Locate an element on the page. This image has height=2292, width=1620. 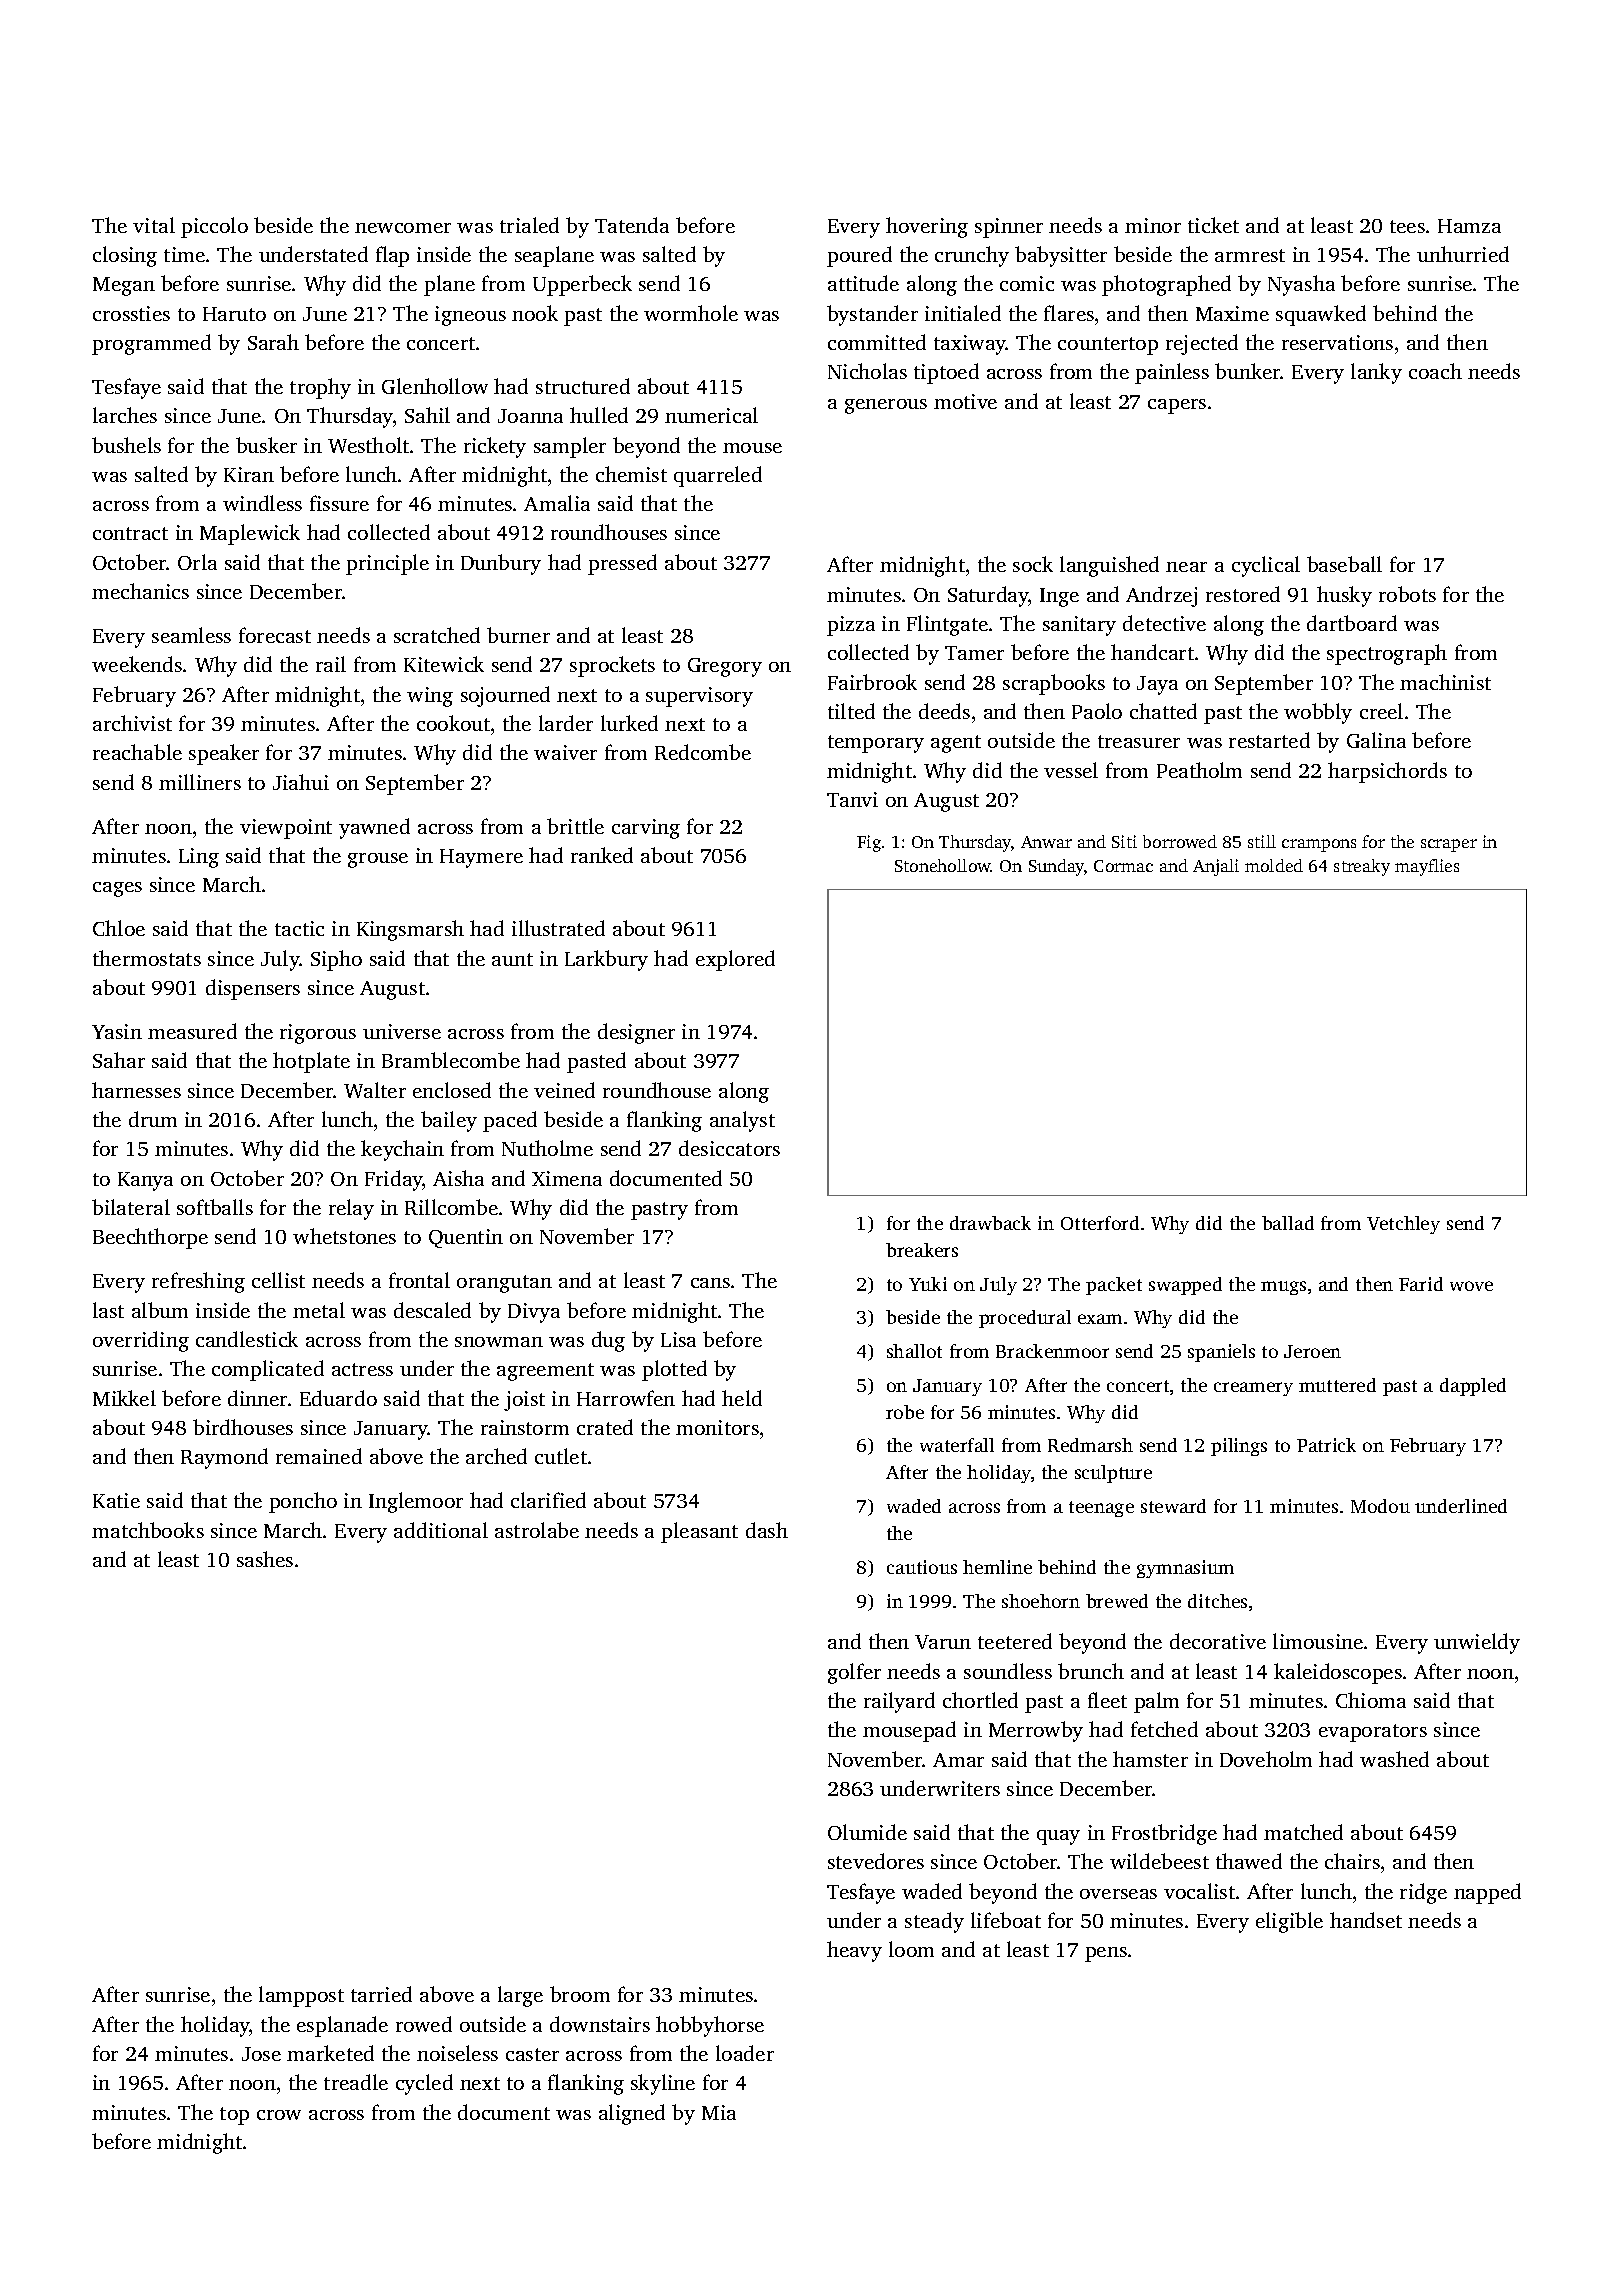
Jose is located at coordinates (261, 2054).
